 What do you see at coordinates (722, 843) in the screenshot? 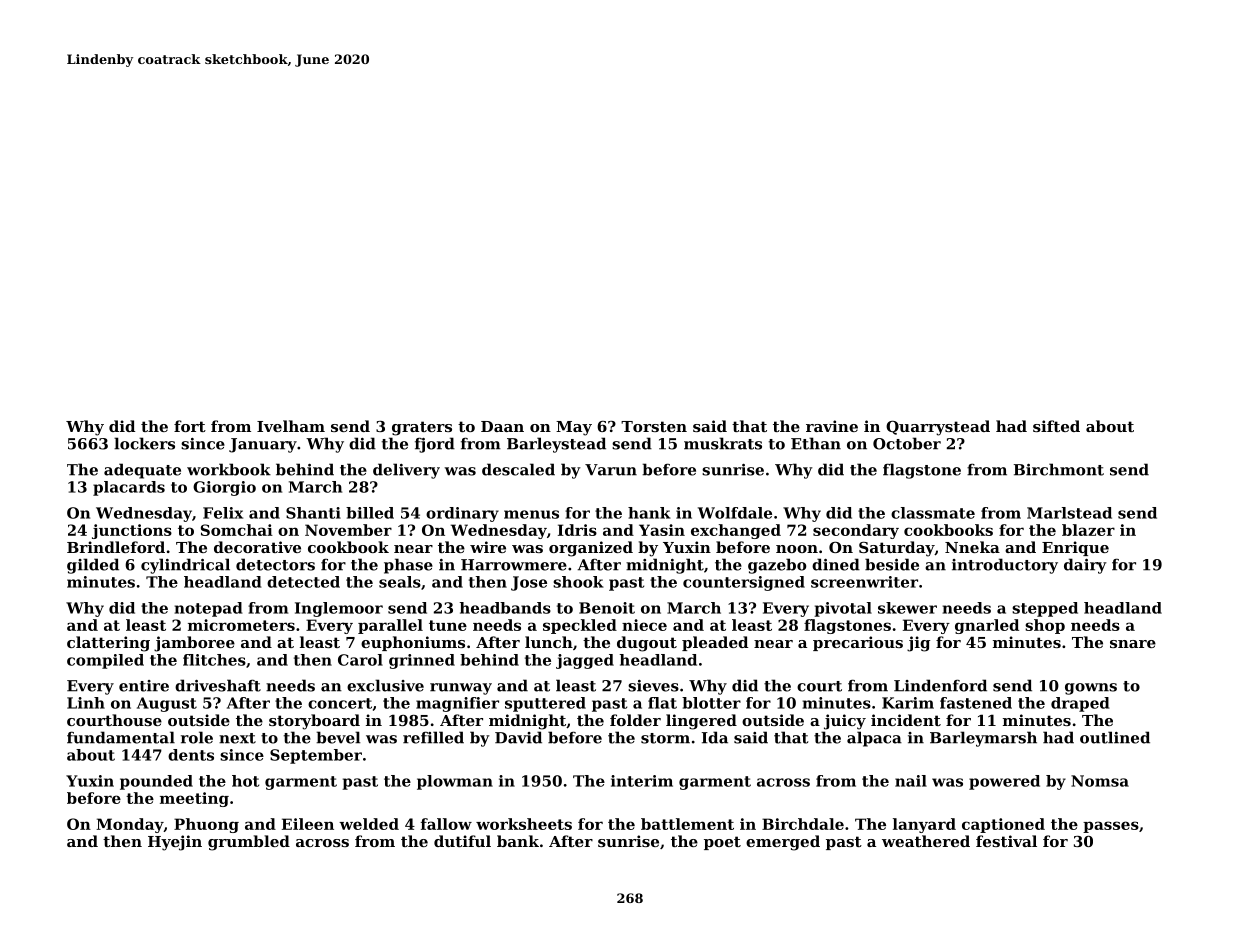
I see `poet` at bounding box center [722, 843].
